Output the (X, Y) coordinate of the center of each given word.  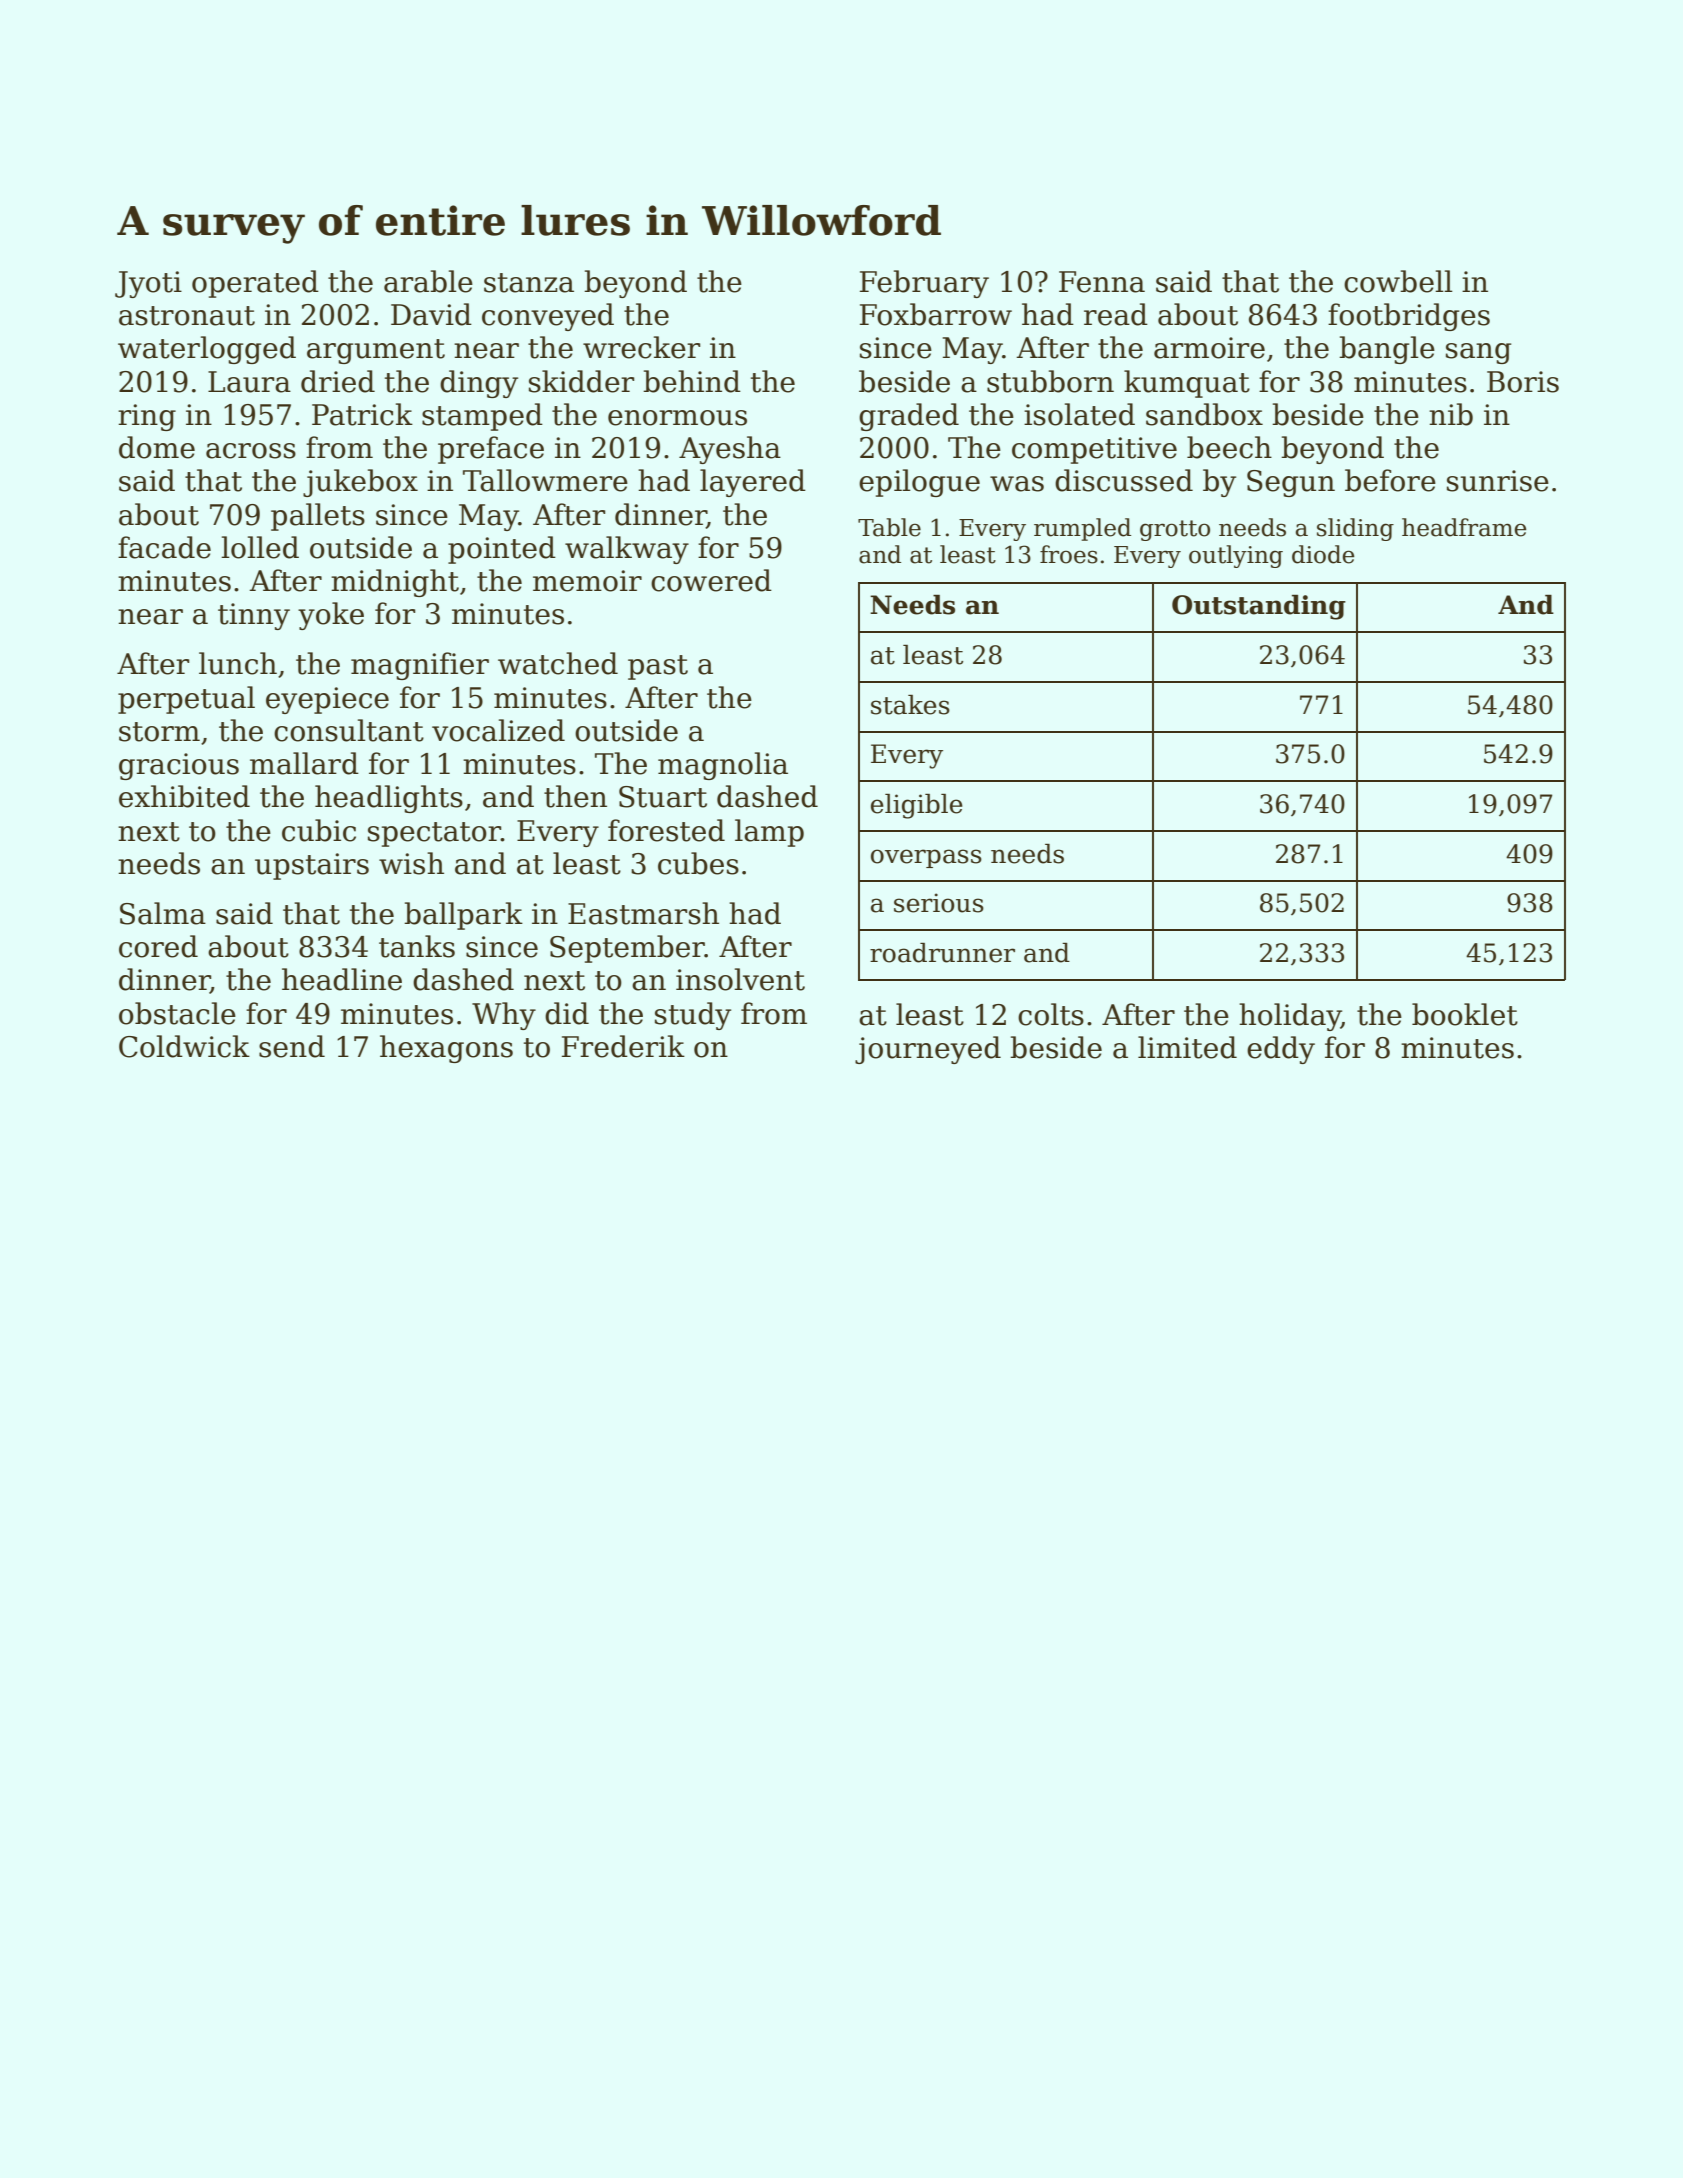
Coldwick (184, 1046)
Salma (163, 913)
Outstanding (1259, 607)
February (924, 284)
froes (1069, 554)
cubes (698, 863)
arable (428, 281)
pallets (318, 517)
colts (1051, 1014)
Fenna (1102, 282)
